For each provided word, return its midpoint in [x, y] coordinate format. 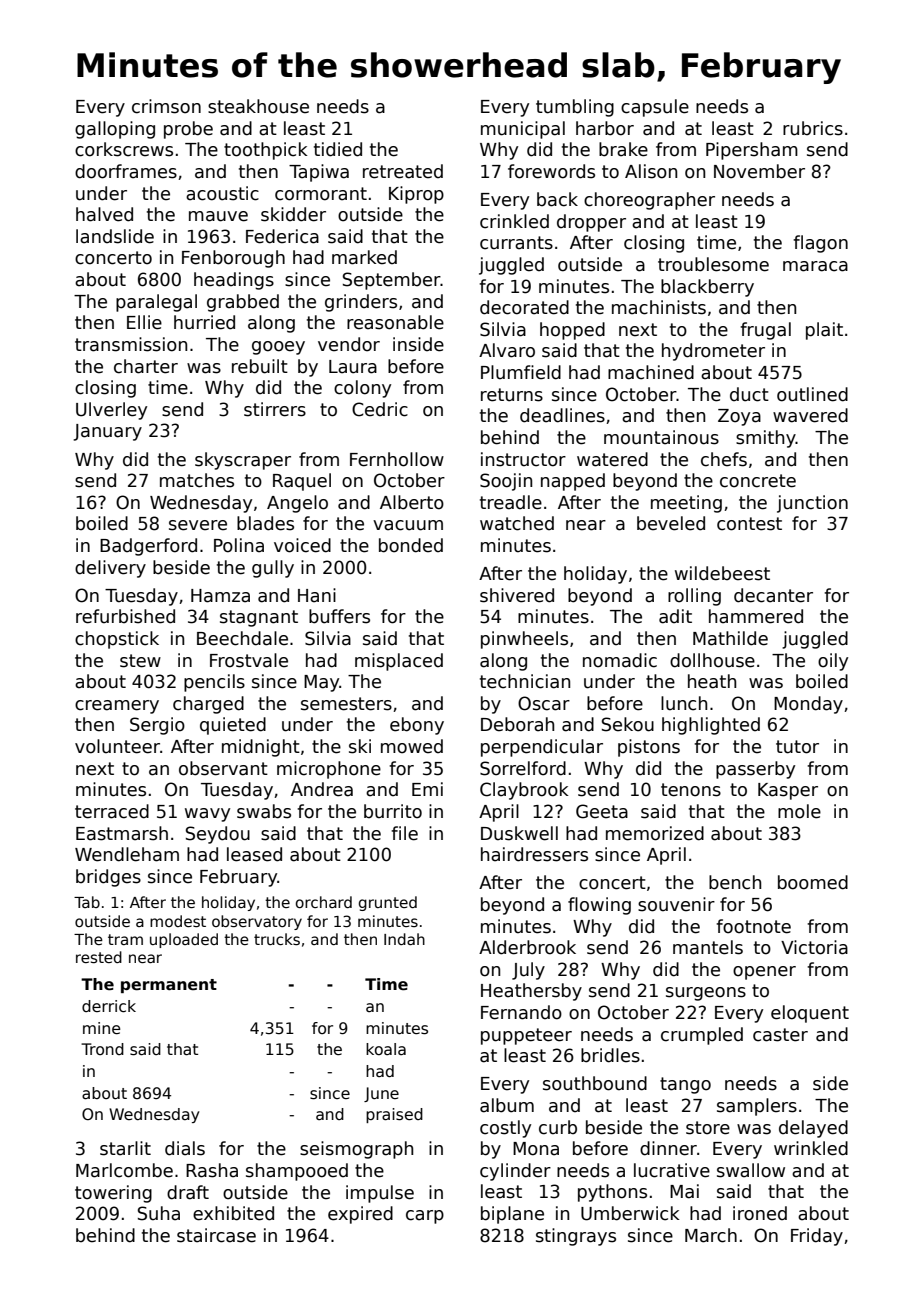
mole [799, 811]
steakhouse [258, 106]
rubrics [813, 128]
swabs [264, 811]
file [404, 833]
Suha [159, 1213]
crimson [166, 106]
